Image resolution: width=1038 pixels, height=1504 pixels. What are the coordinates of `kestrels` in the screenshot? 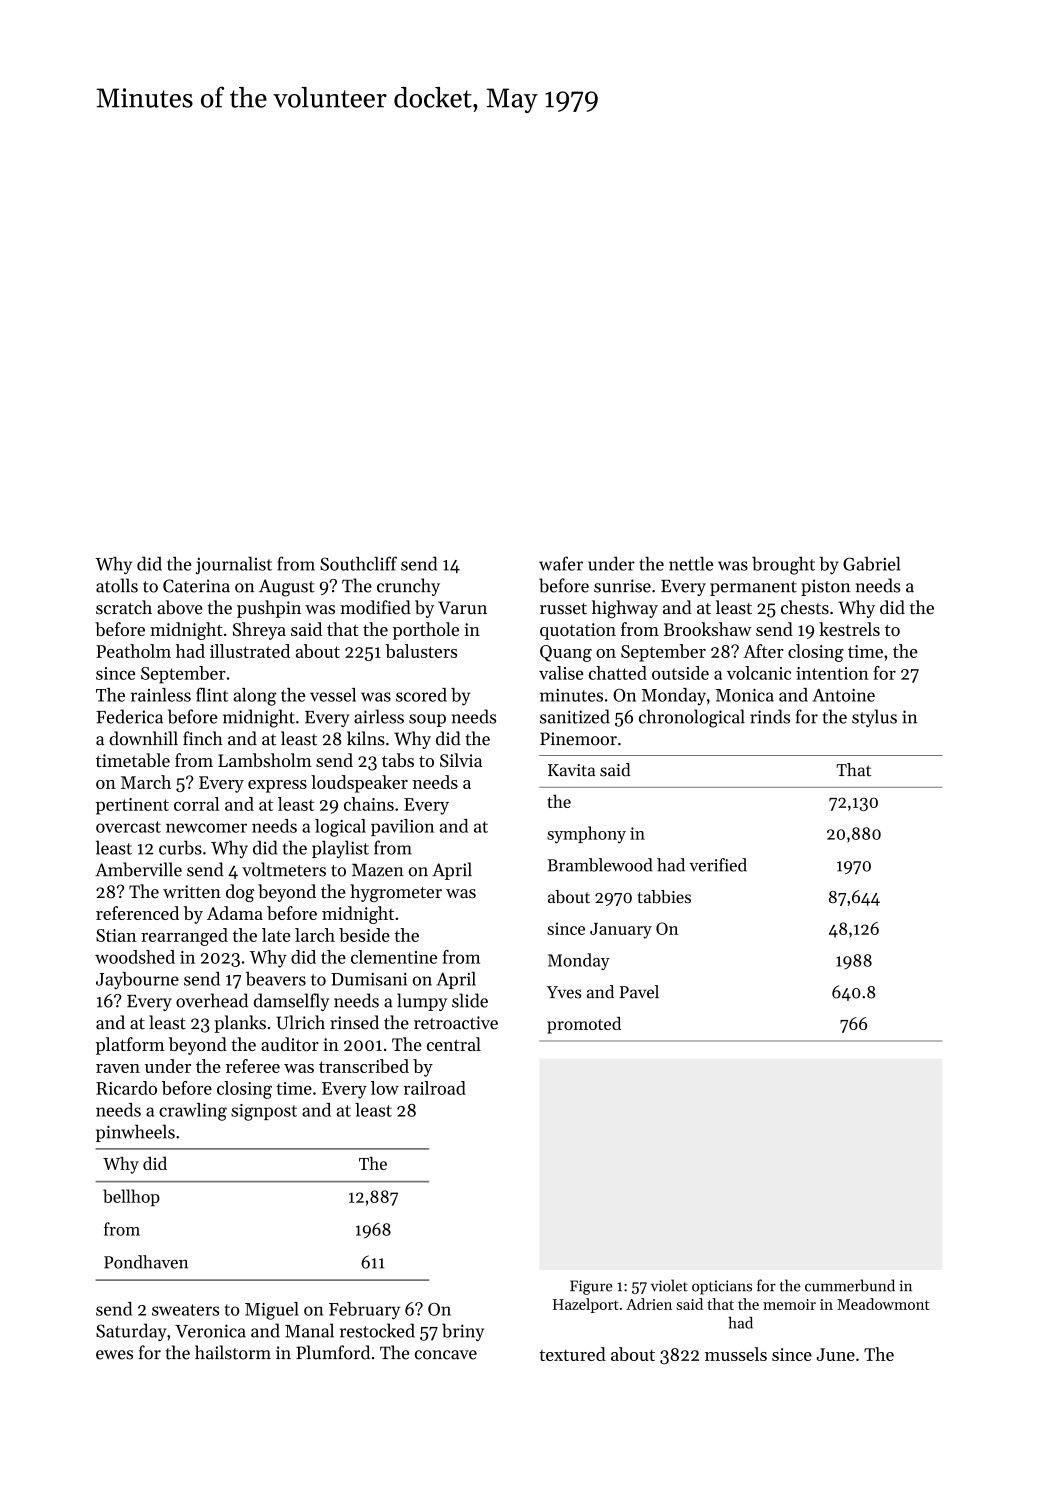 It's located at (849, 629).
